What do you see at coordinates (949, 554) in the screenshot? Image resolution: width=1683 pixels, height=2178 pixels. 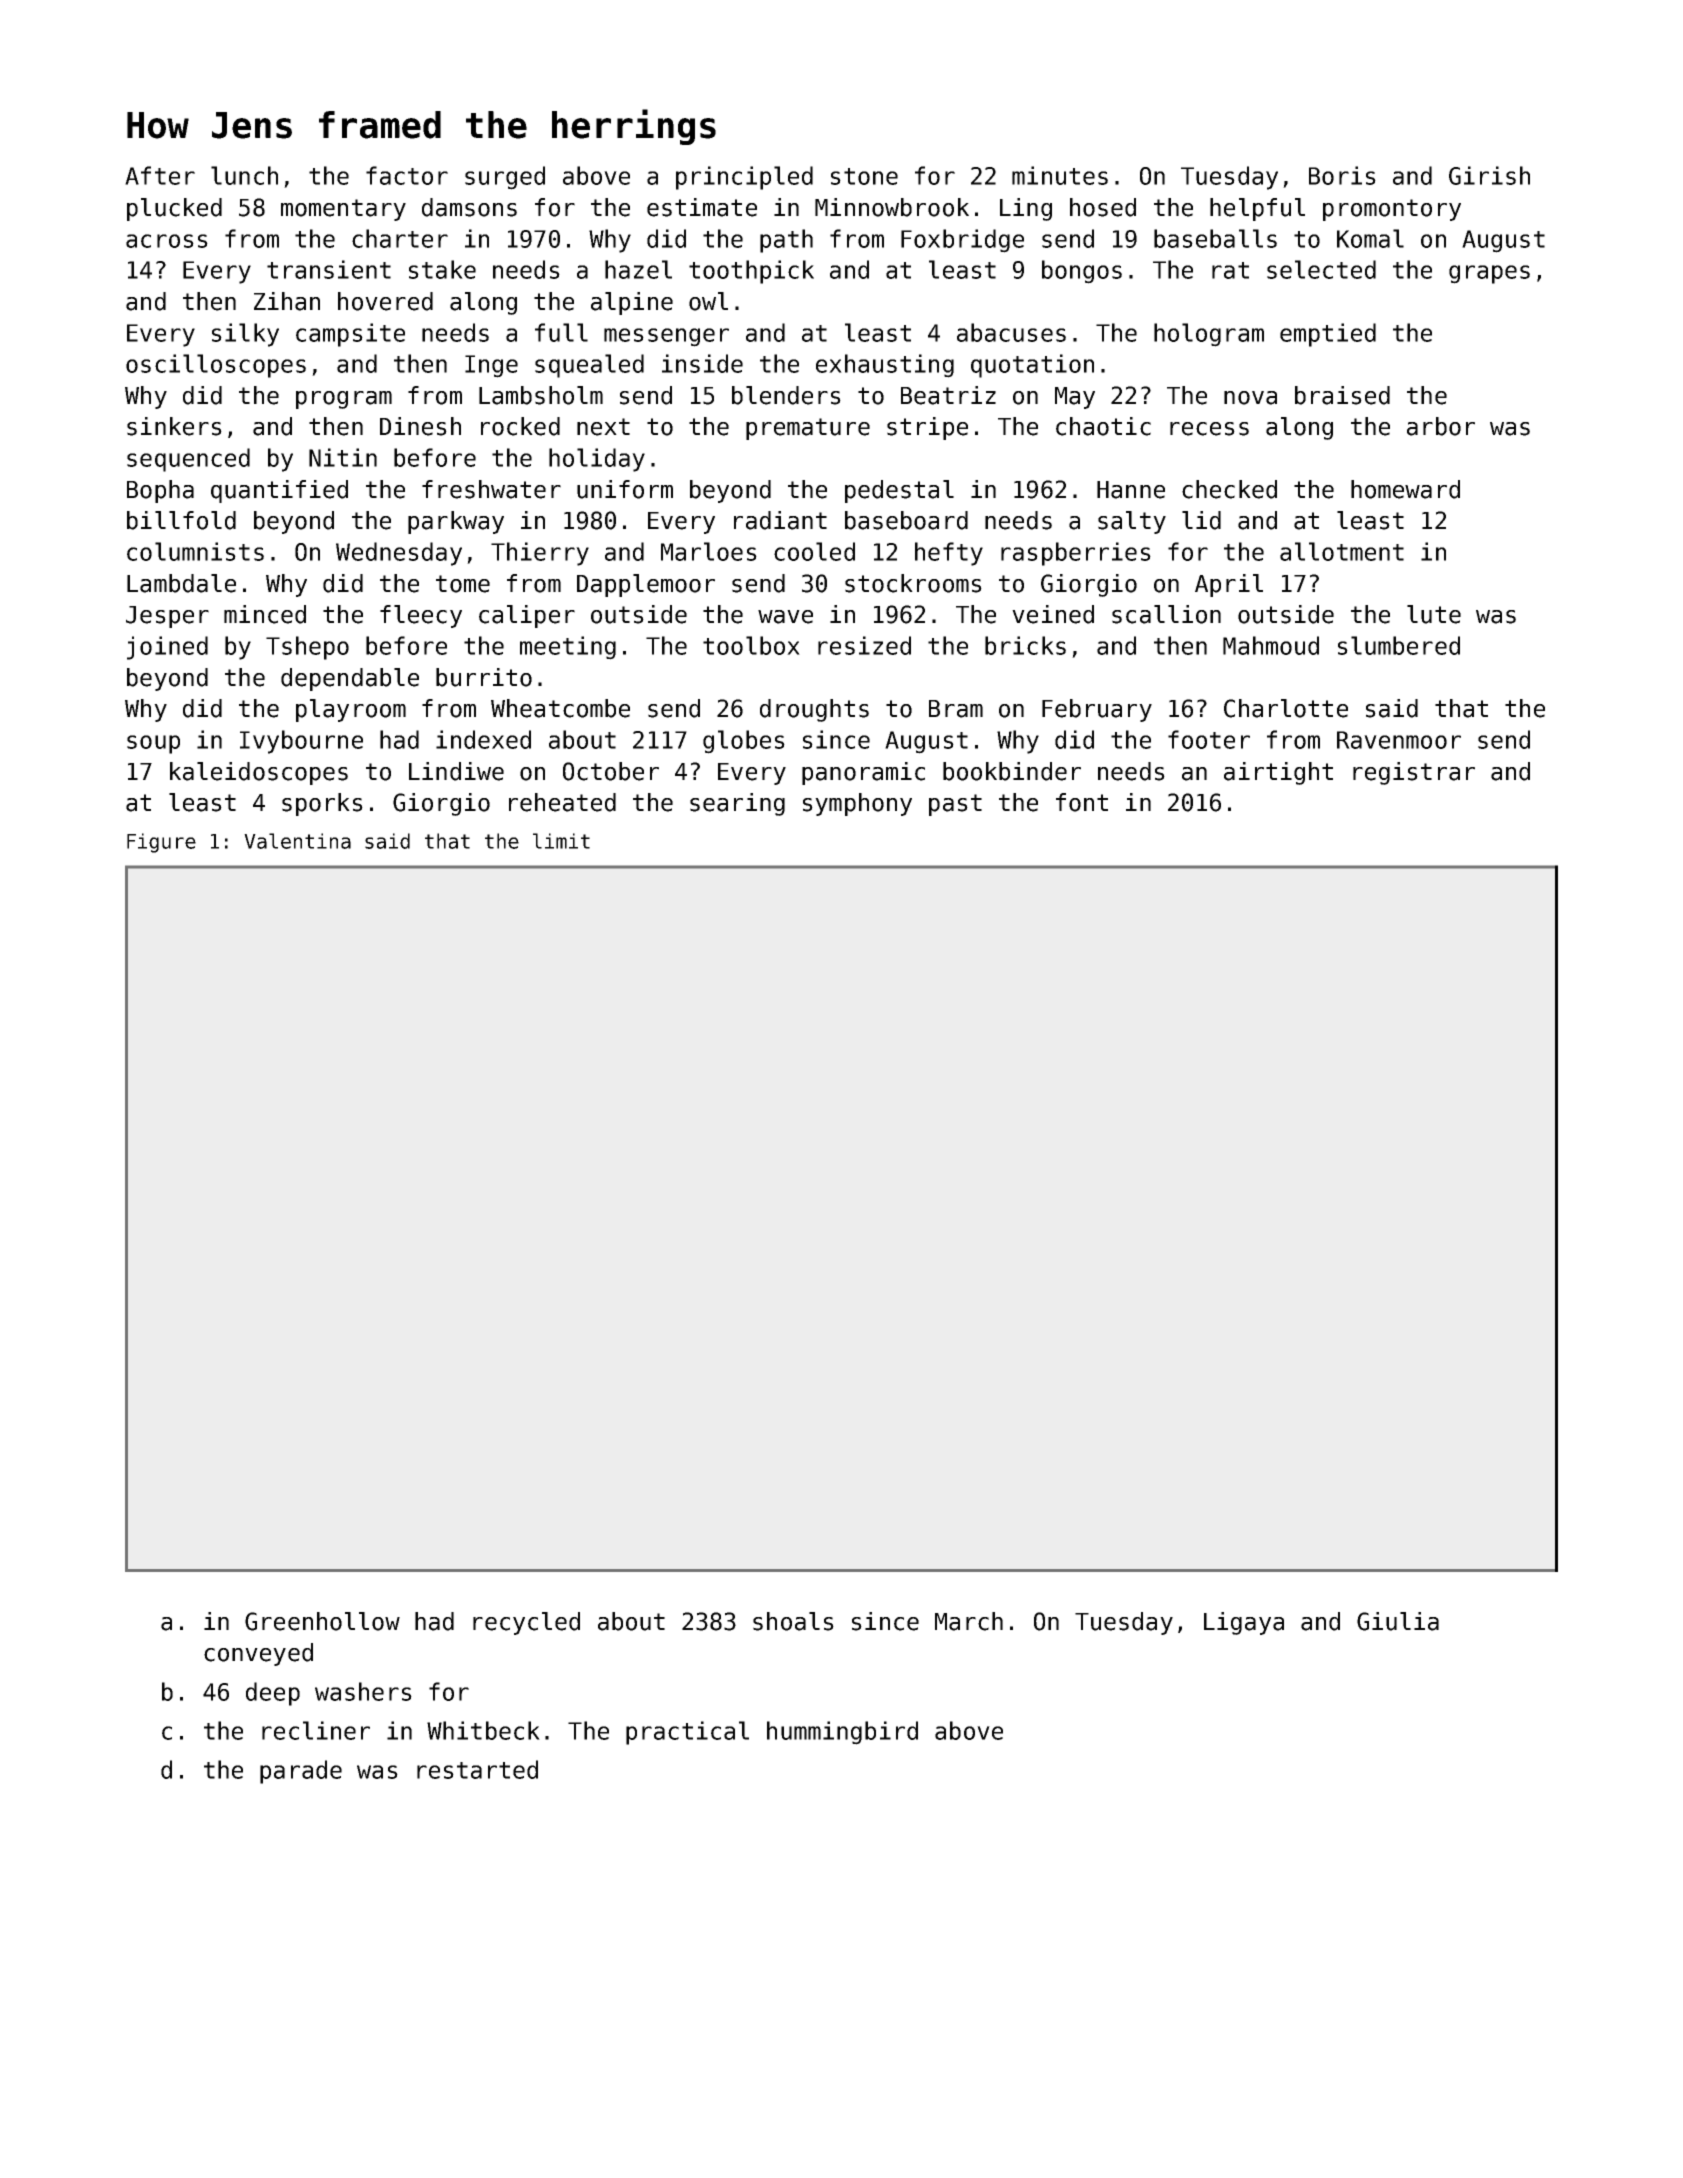 I see `hefty` at bounding box center [949, 554].
